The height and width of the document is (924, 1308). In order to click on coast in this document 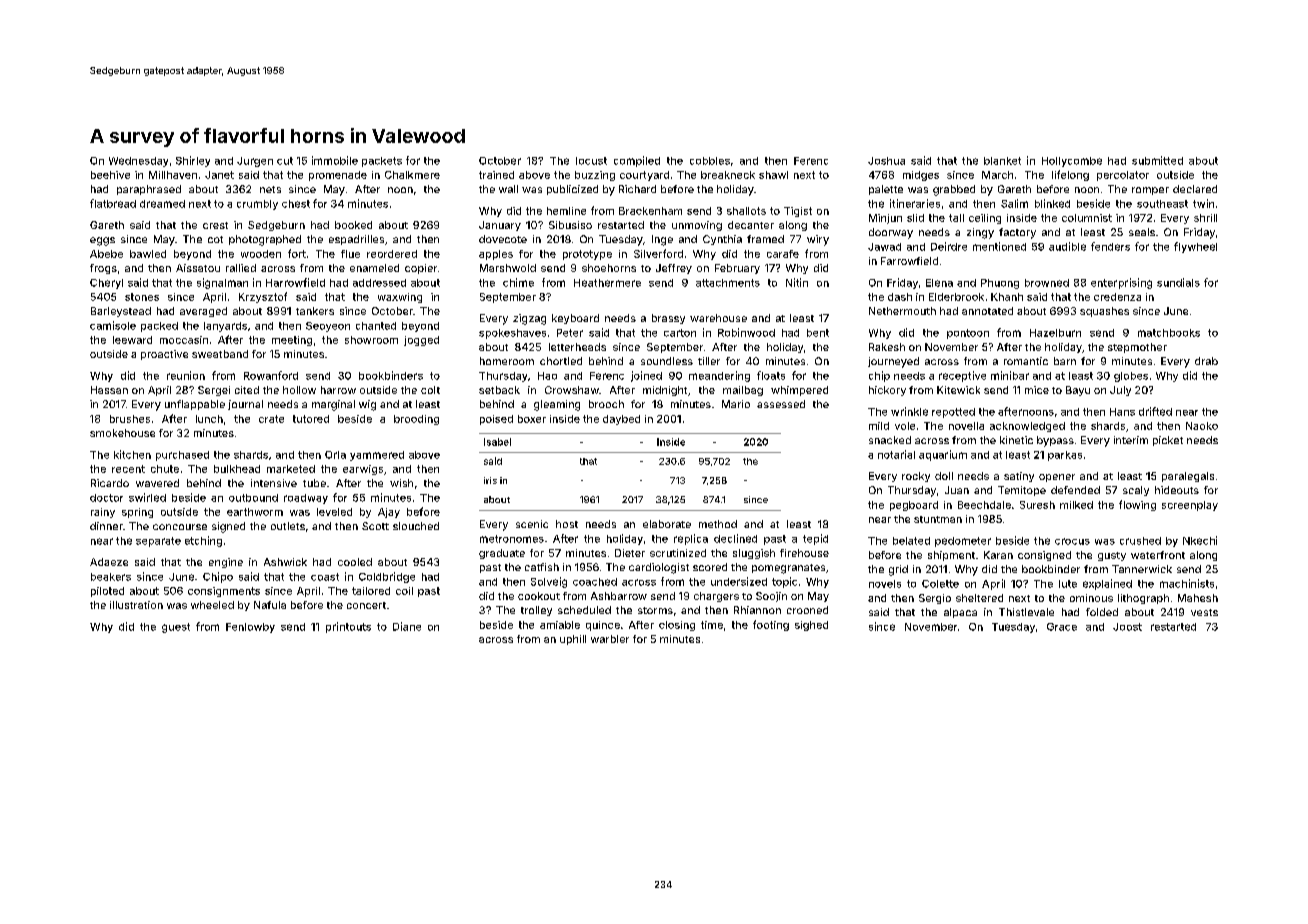, I will do `click(325, 577)`.
